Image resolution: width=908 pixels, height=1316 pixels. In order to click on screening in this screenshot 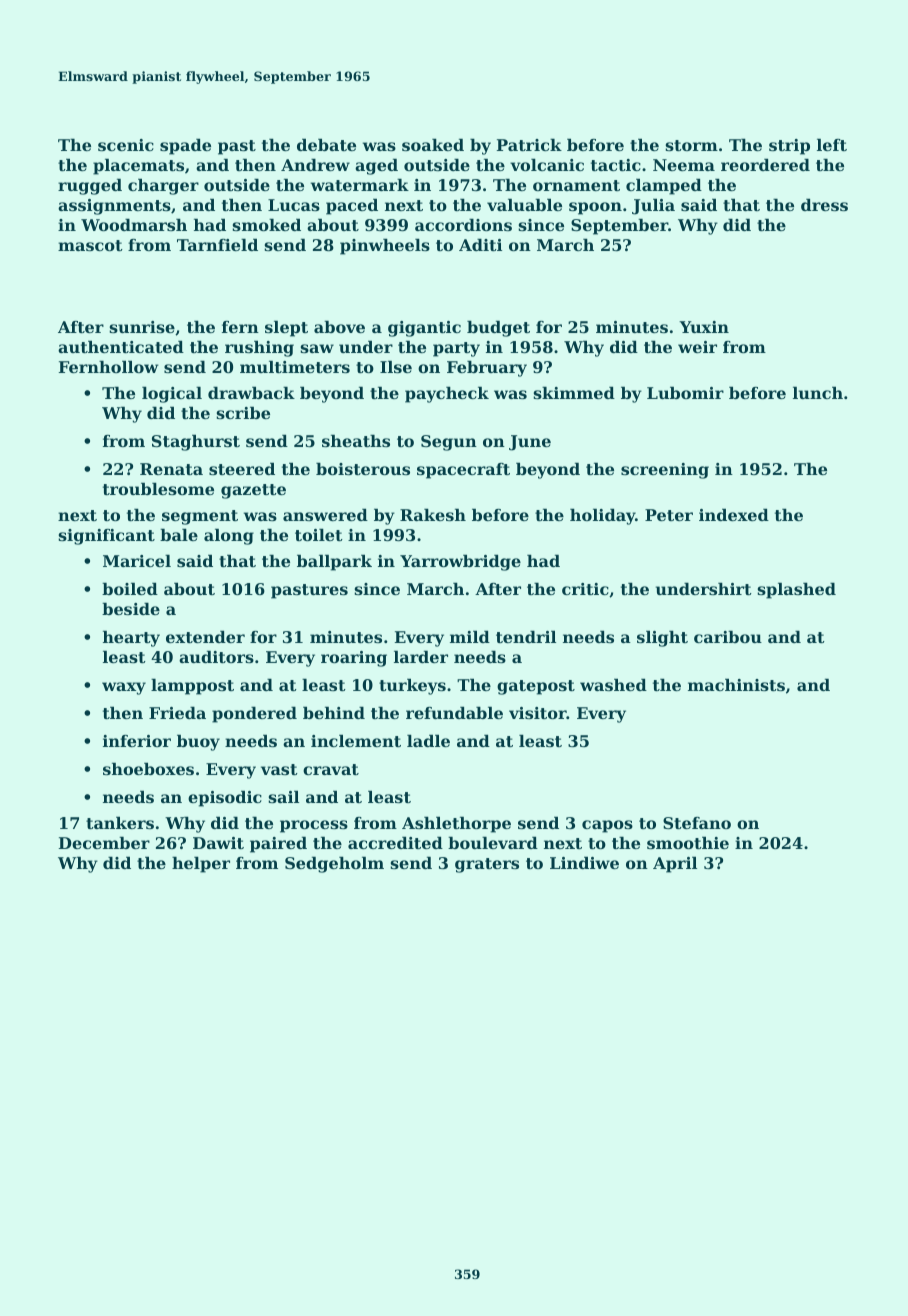, I will do `click(665, 471)`.
